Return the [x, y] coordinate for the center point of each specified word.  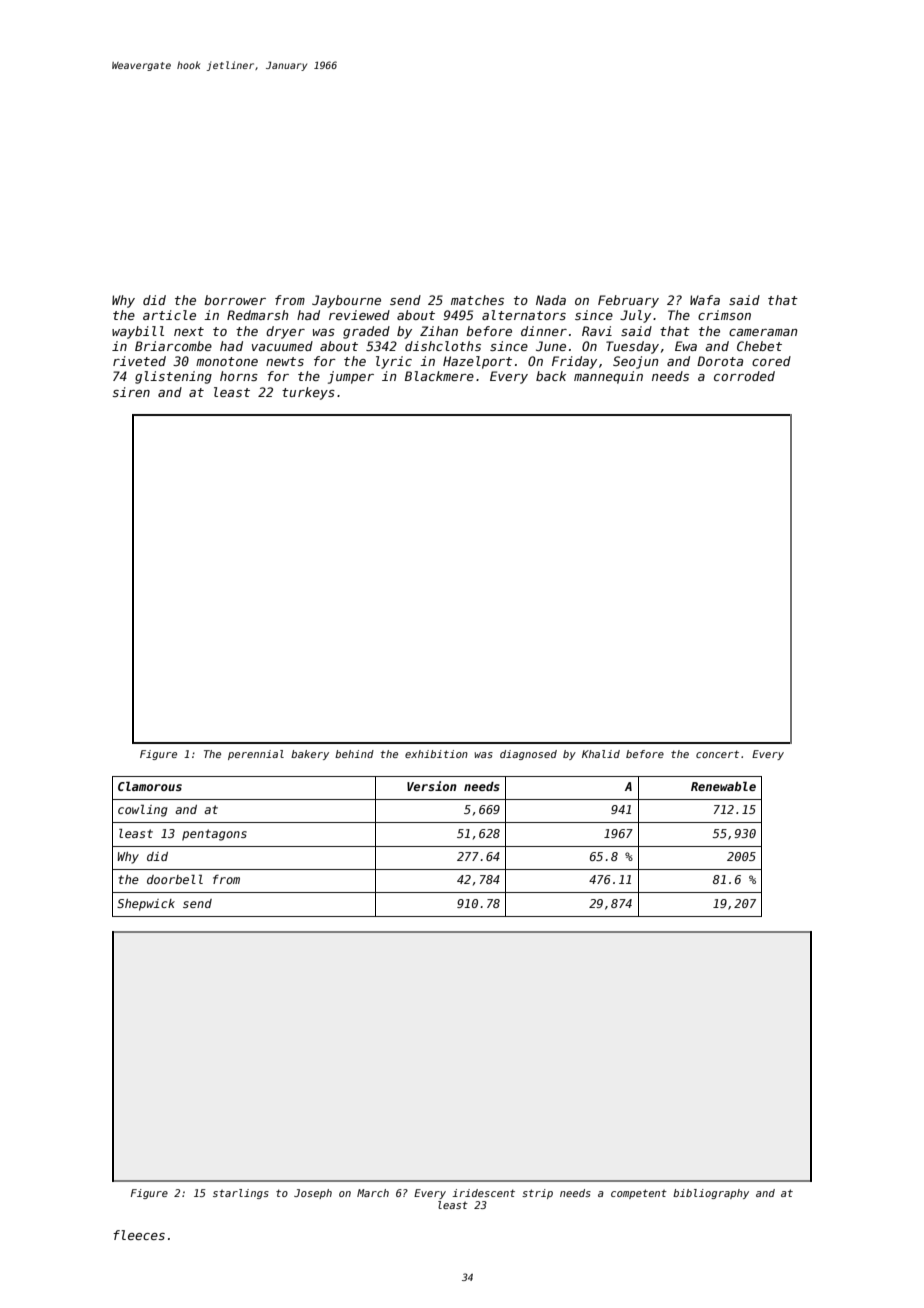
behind [354, 754]
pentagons [214, 835]
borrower [235, 300]
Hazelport [477, 362]
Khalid [601, 754]
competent [639, 1194]
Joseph [313, 1194]
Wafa [705, 300]
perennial [256, 755]
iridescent [483, 1193]
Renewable [723, 786]
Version [432, 786]
